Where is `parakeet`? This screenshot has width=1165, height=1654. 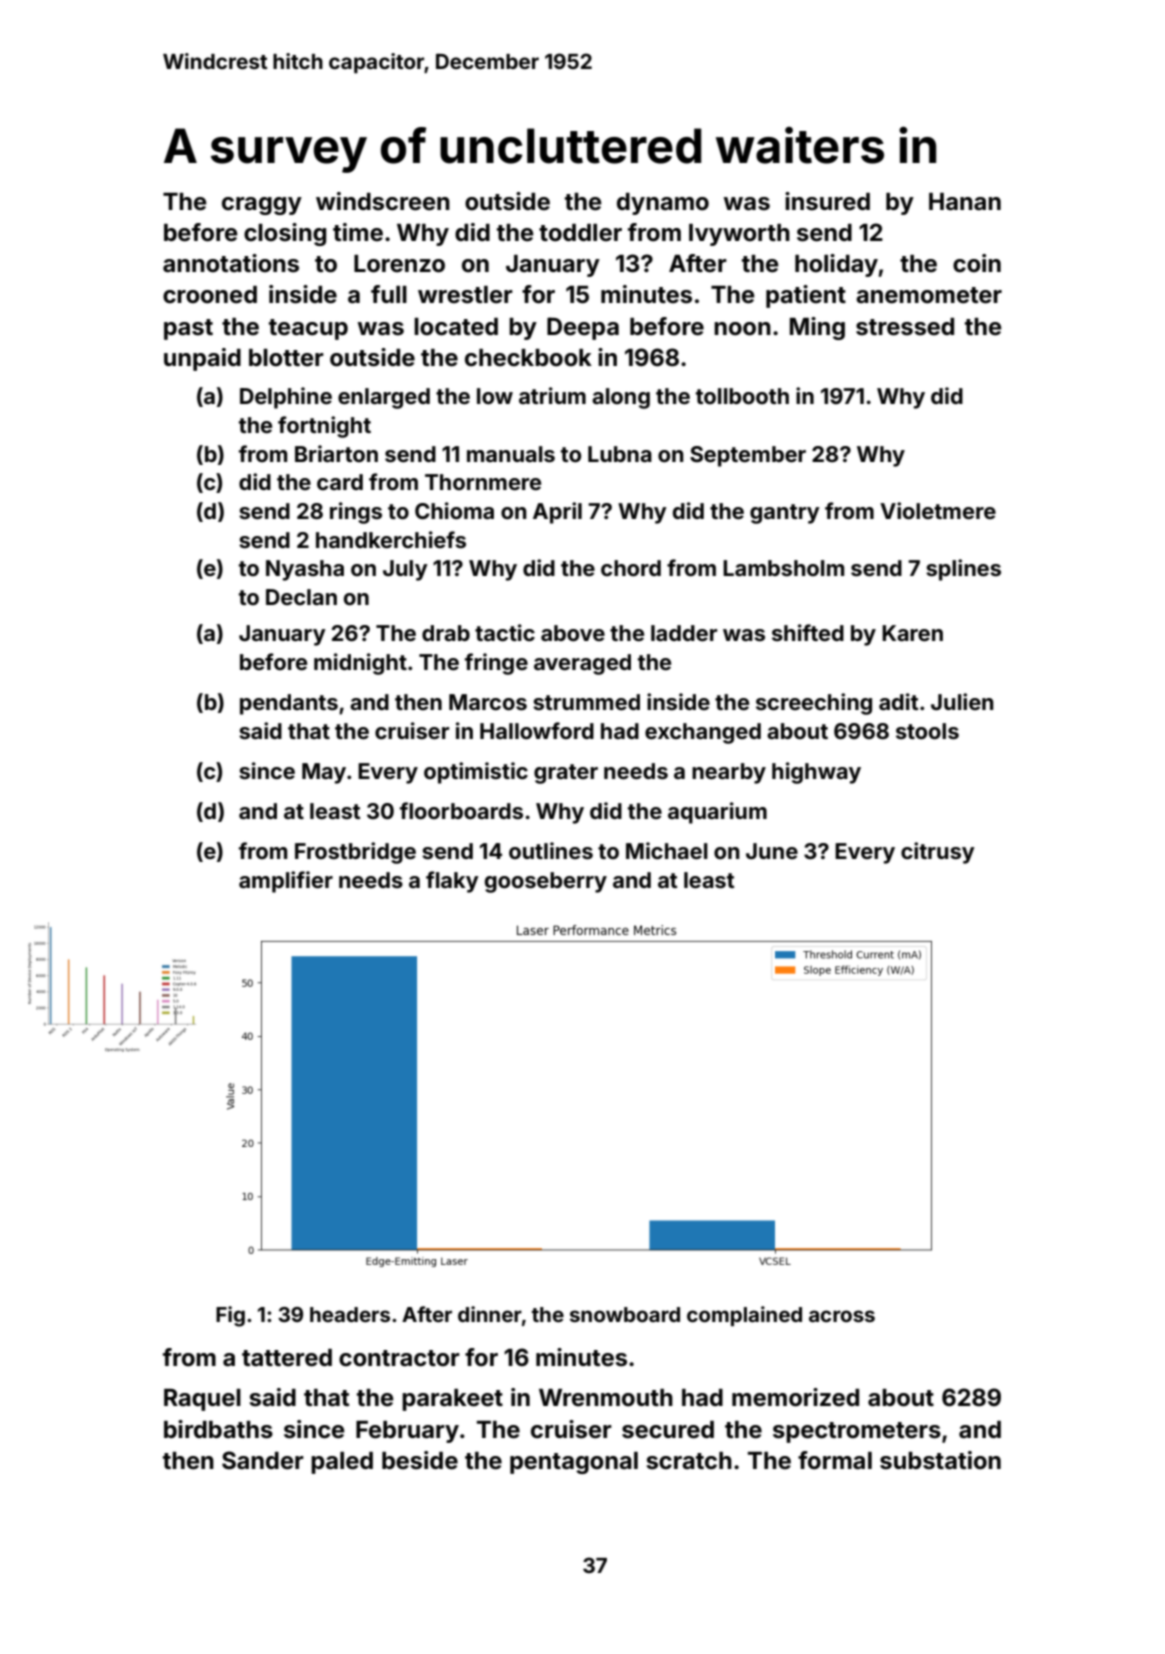
parakeet is located at coordinates (452, 1400).
